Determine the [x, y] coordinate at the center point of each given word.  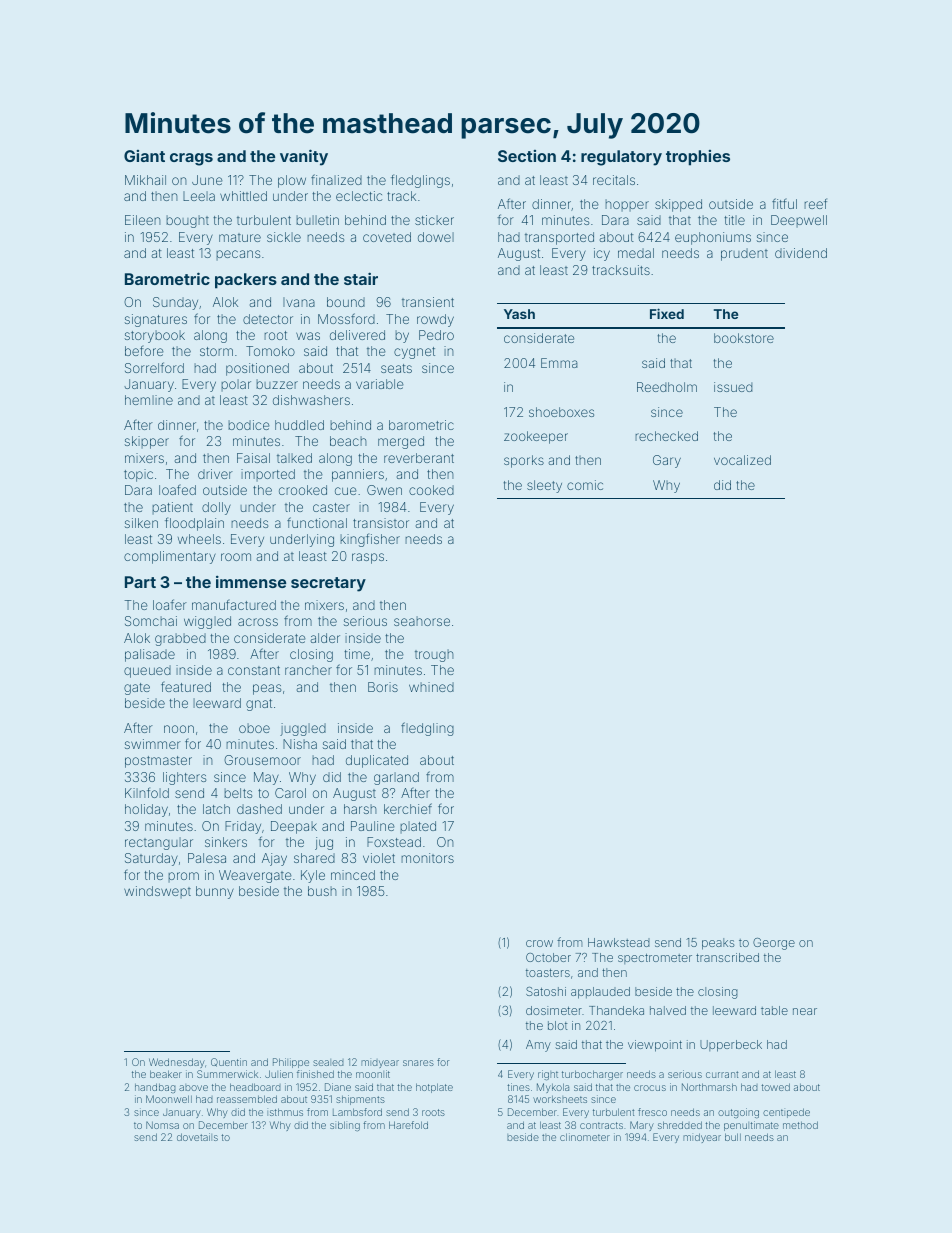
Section [527, 156]
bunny [215, 892]
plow [292, 181]
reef [815, 203]
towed [775, 1087]
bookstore [744, 338]
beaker [166, 1074]
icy [602, 254]
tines [518, 1087]
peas [267, 689]
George [774, 944]
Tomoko [270, 351]
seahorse [422, 621]
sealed [328, 1062]
